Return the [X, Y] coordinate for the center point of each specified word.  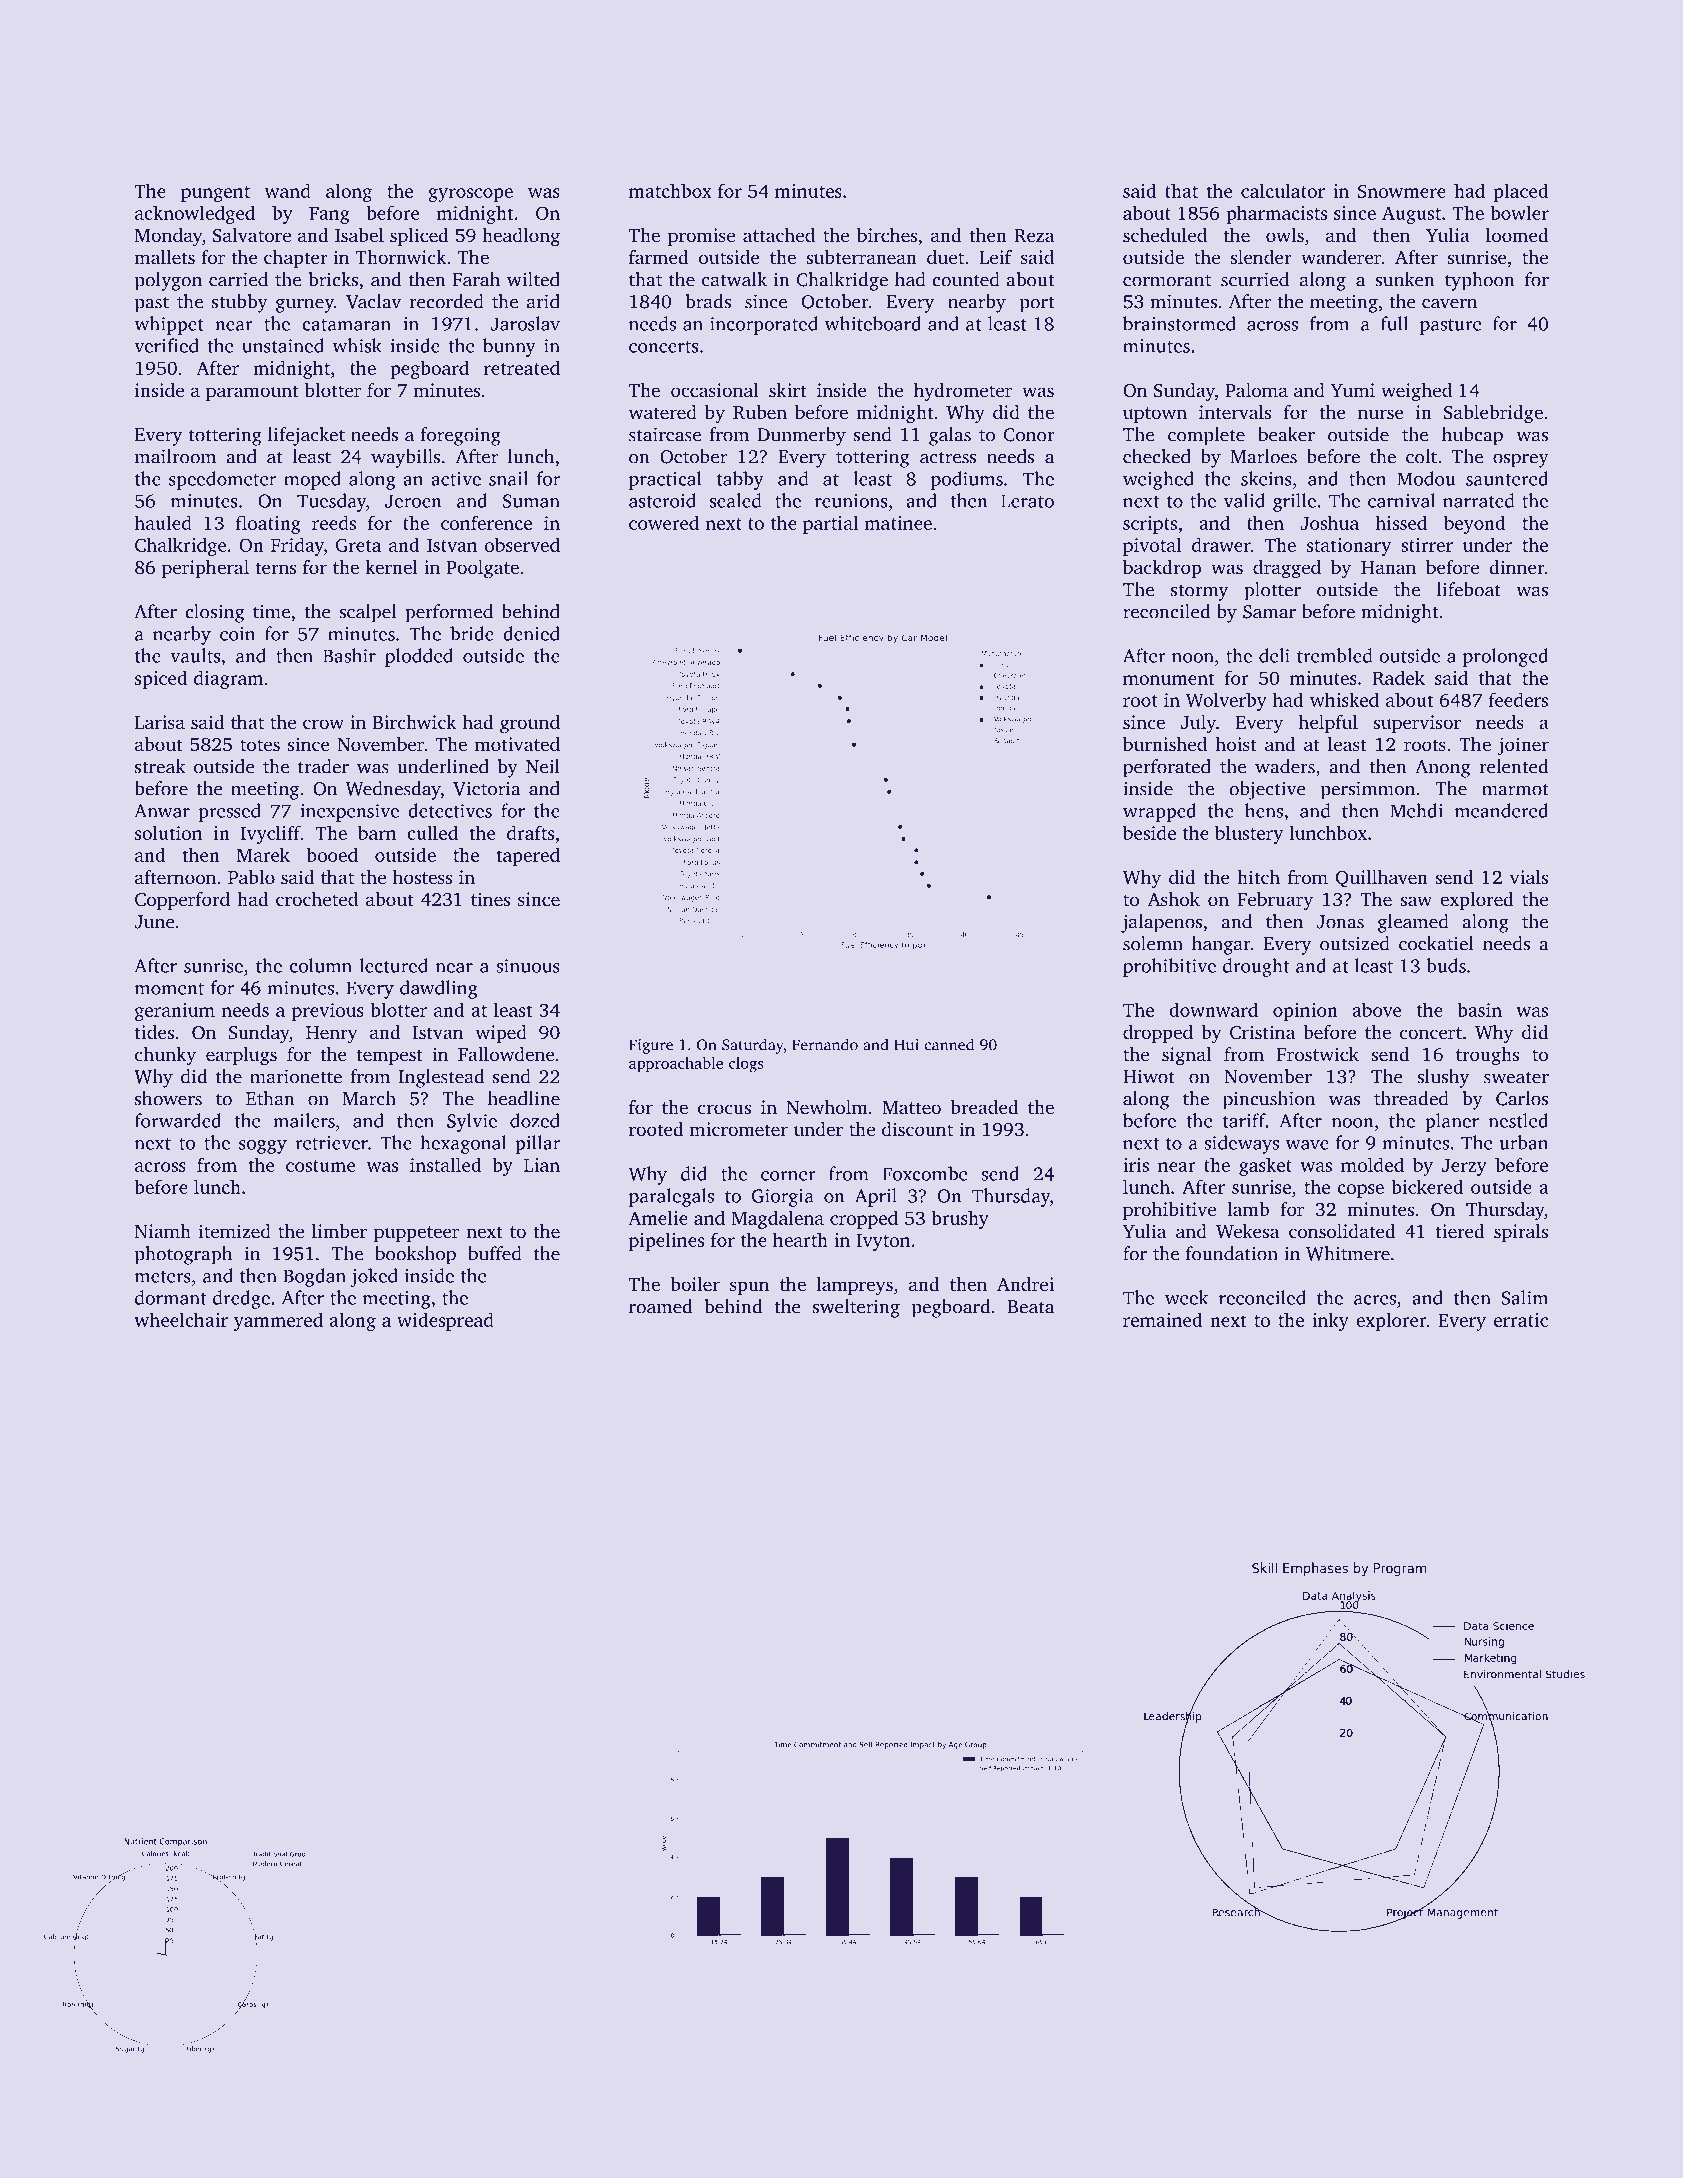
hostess [422, 877]
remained [1163, 1319]
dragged [1287, 569]
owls [1285, 235]
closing [214, 613]
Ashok [1174, 899]
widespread [445, 1321]
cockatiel [1436, 943]
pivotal [1152, 546]
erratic [1521, 1320]
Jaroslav [525, 323]
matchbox [670, 190]
